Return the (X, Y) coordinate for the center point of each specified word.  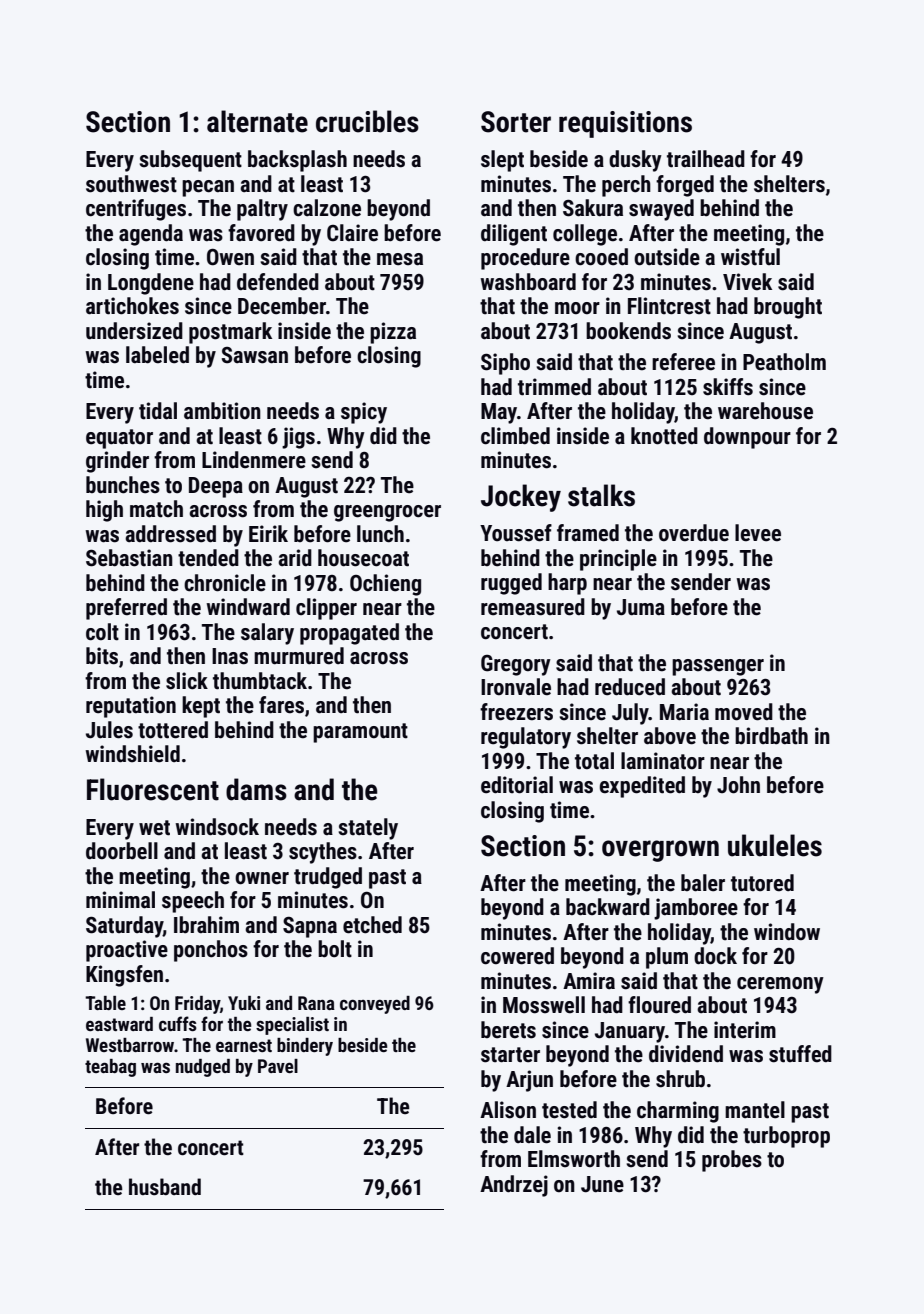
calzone (327, 208)
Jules (109, 730)
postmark (230, 333)
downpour (747, 438)
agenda (151, 235)
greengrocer (387, 513)
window (787, 932)
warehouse (765, 411)
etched (372, 925)
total (594, 761)
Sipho (505, 364)
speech (193, 902)
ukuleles (775, 845)
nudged (203, 1068)
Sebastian (129, 558)
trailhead (706, 159)
